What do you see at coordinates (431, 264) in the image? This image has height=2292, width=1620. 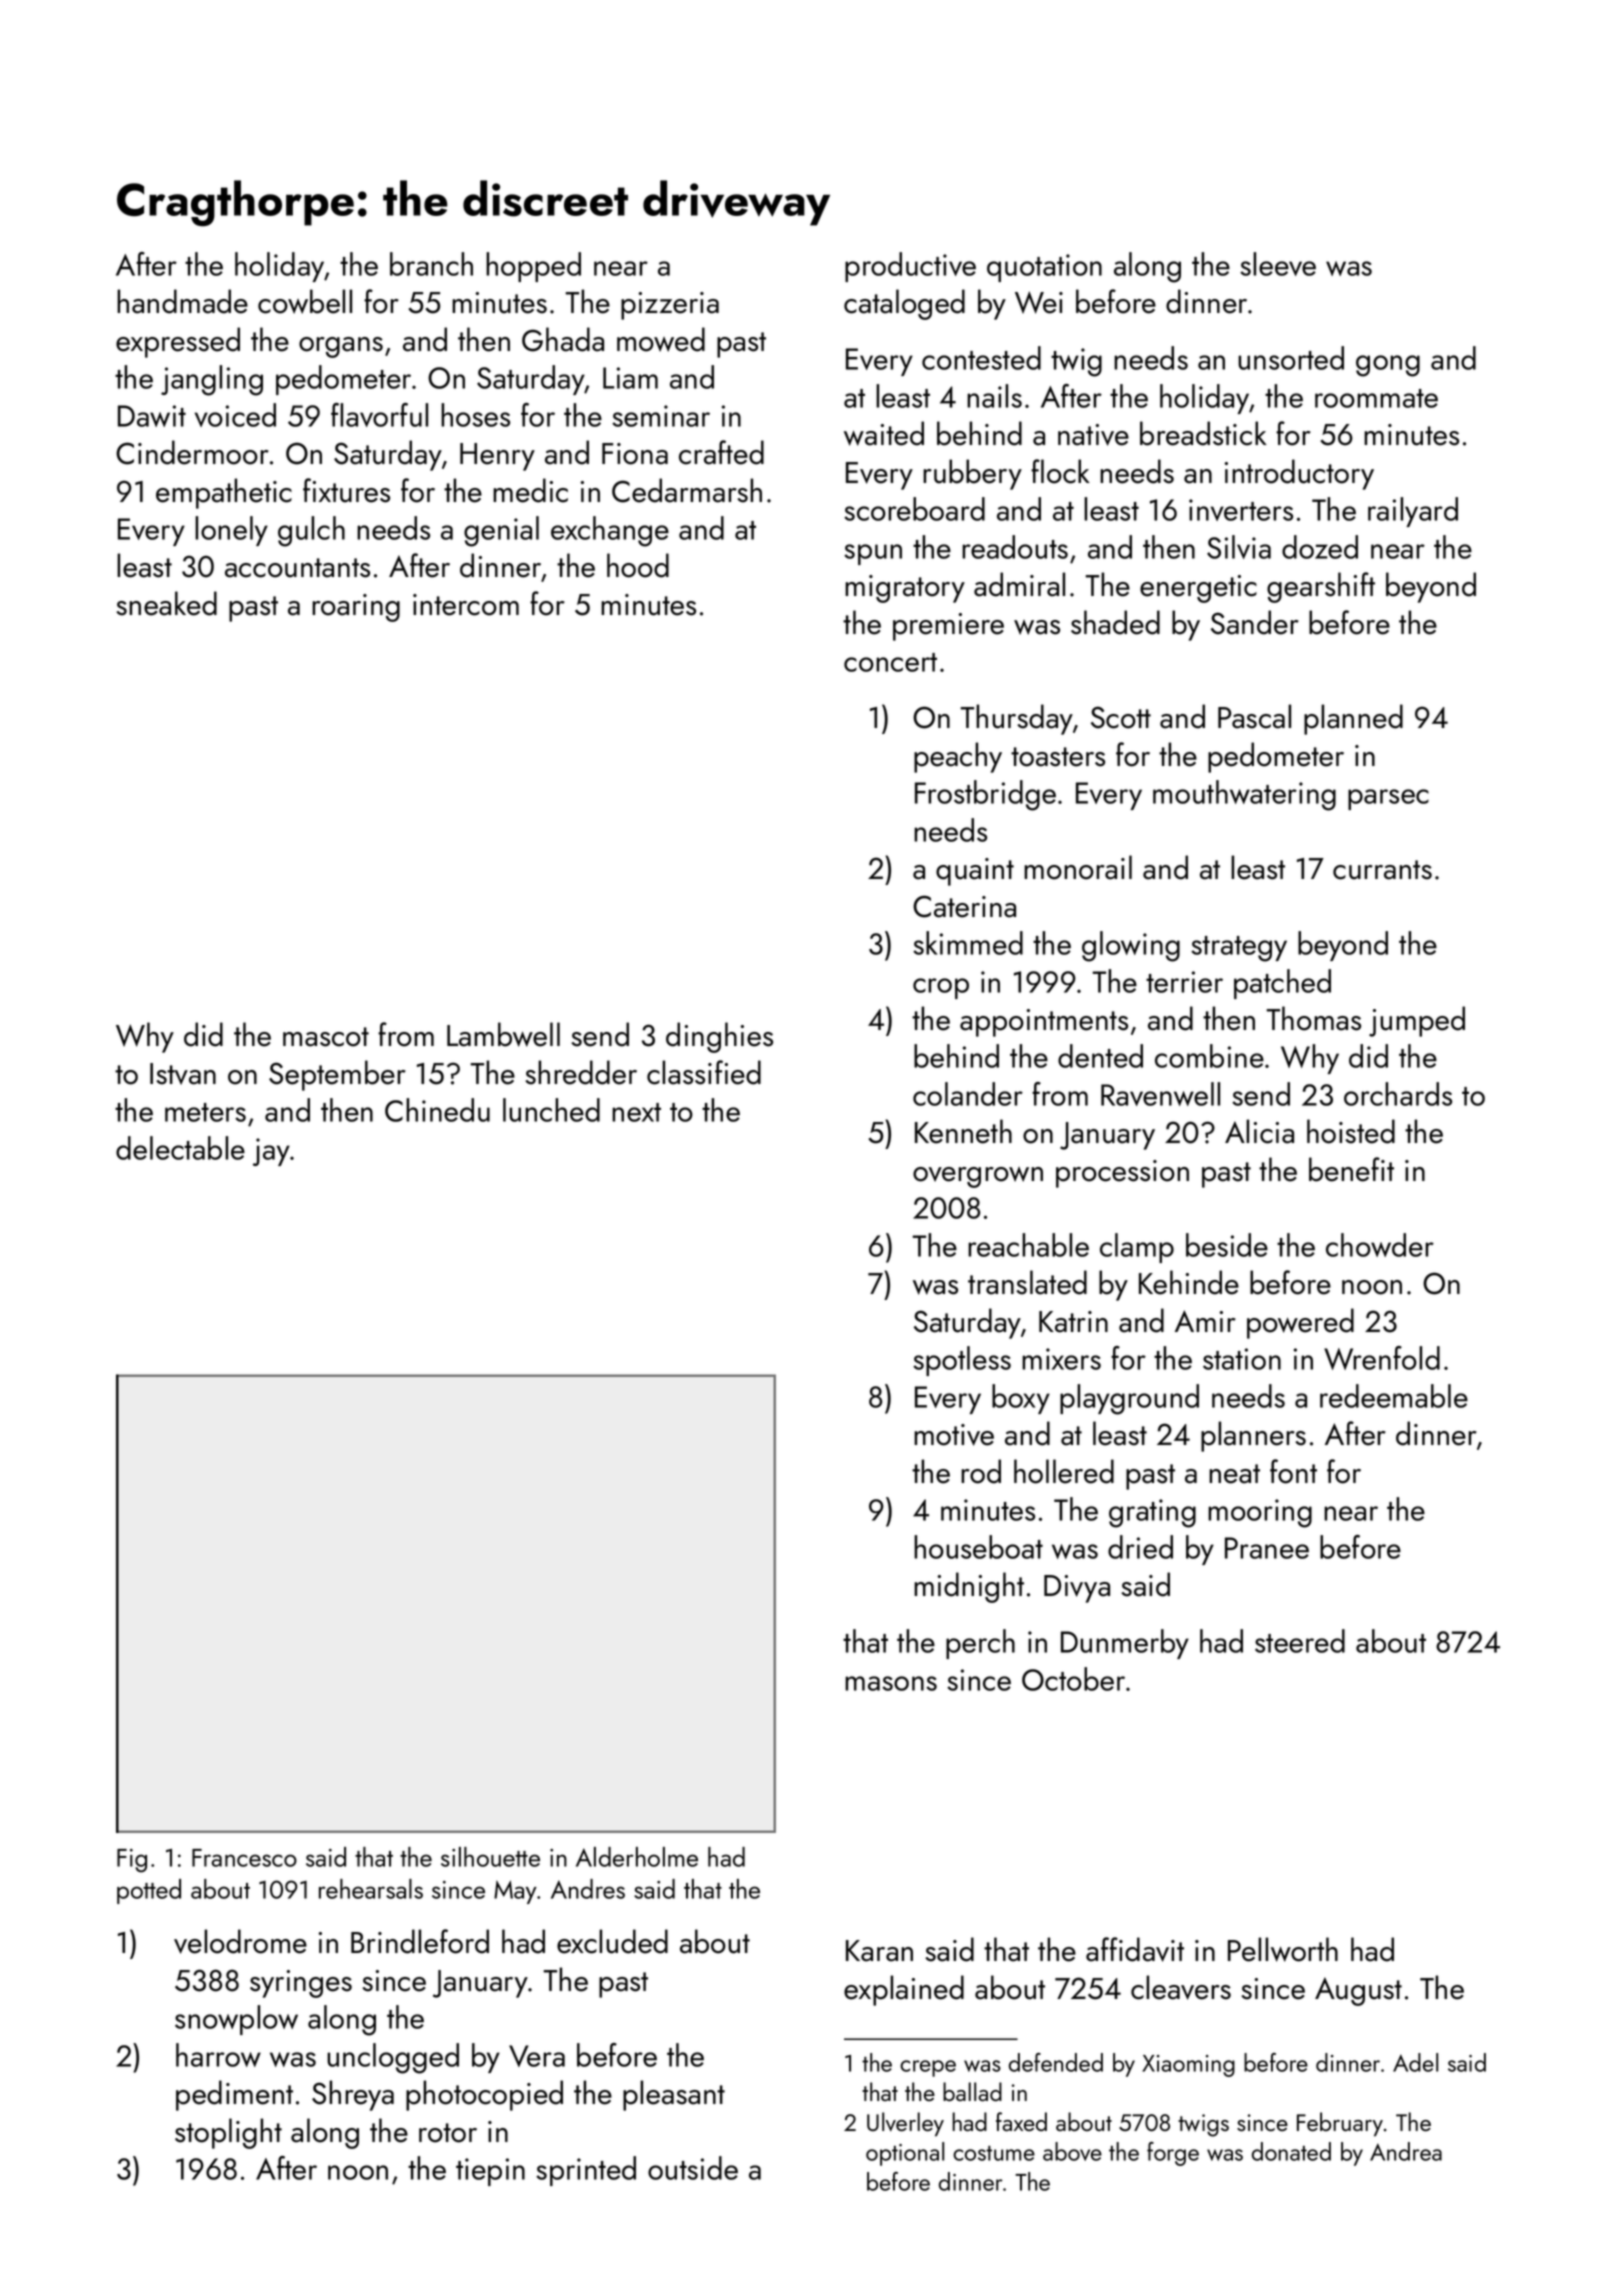 I see `branch` at bounding box center [431, 264].
